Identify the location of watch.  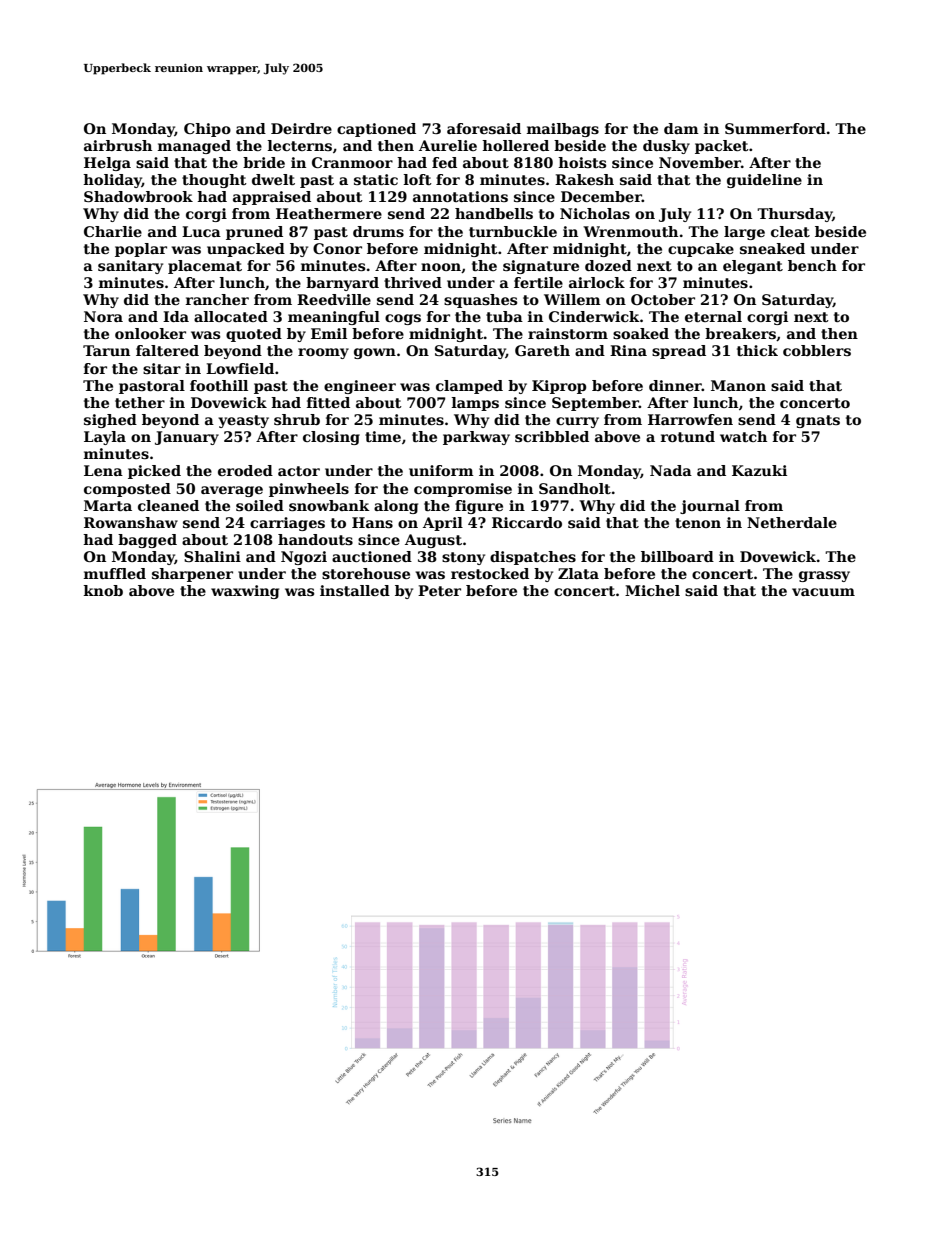
(743, 436).
